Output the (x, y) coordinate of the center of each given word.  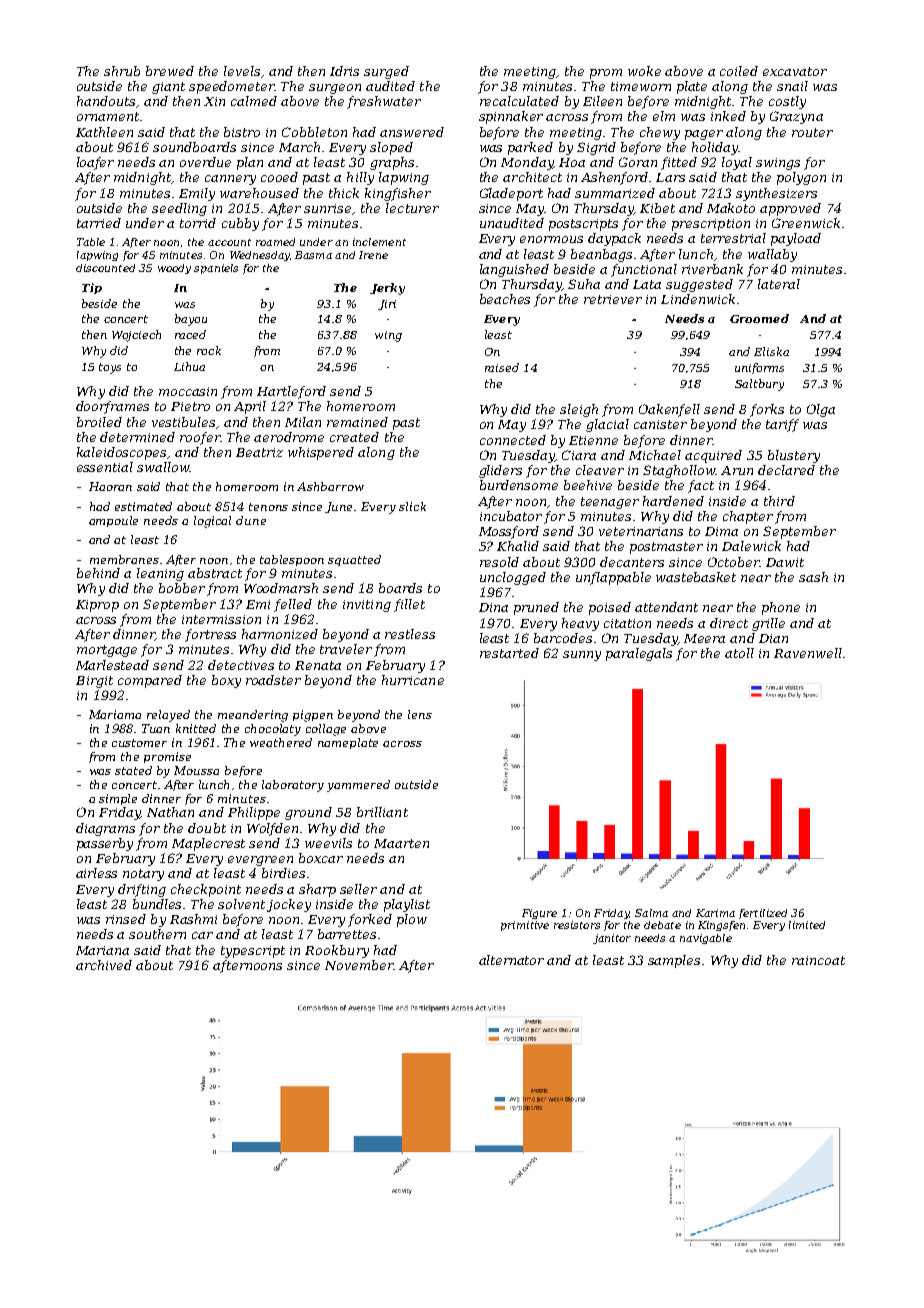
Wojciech (136, 336)
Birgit (94, 682)
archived (104, 965)
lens (420, 714)
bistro (242, 132)
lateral (779, 284)
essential (105, 467)
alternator (511, 960)
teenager (610, 503)
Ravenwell (808, 653)
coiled (739, 71)
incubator (511, 516)
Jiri (387, 305)
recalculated (519, 101)
